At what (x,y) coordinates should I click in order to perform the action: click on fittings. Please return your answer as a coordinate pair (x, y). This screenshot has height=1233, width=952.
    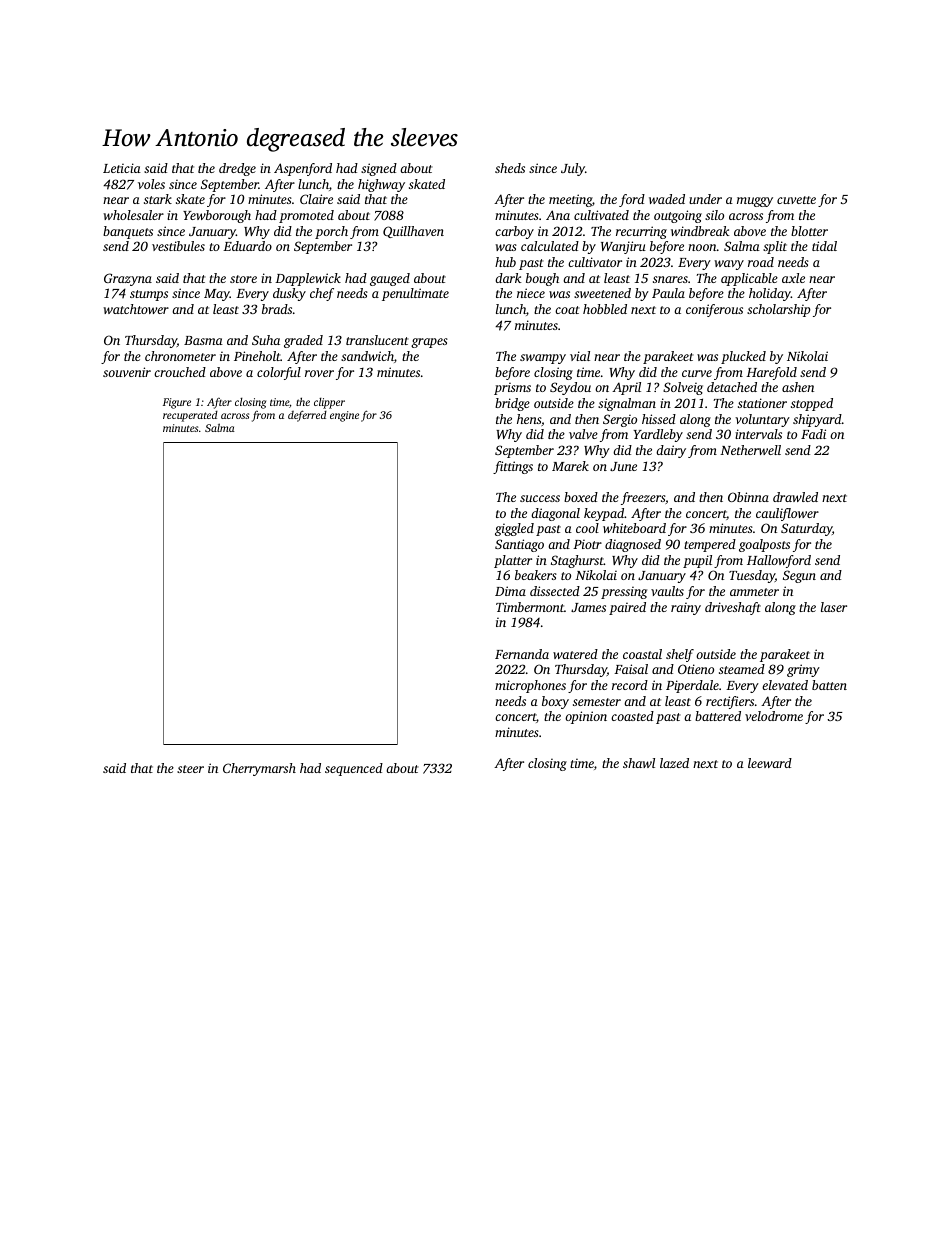
    Looking at the image, I should click on (513, 467).
